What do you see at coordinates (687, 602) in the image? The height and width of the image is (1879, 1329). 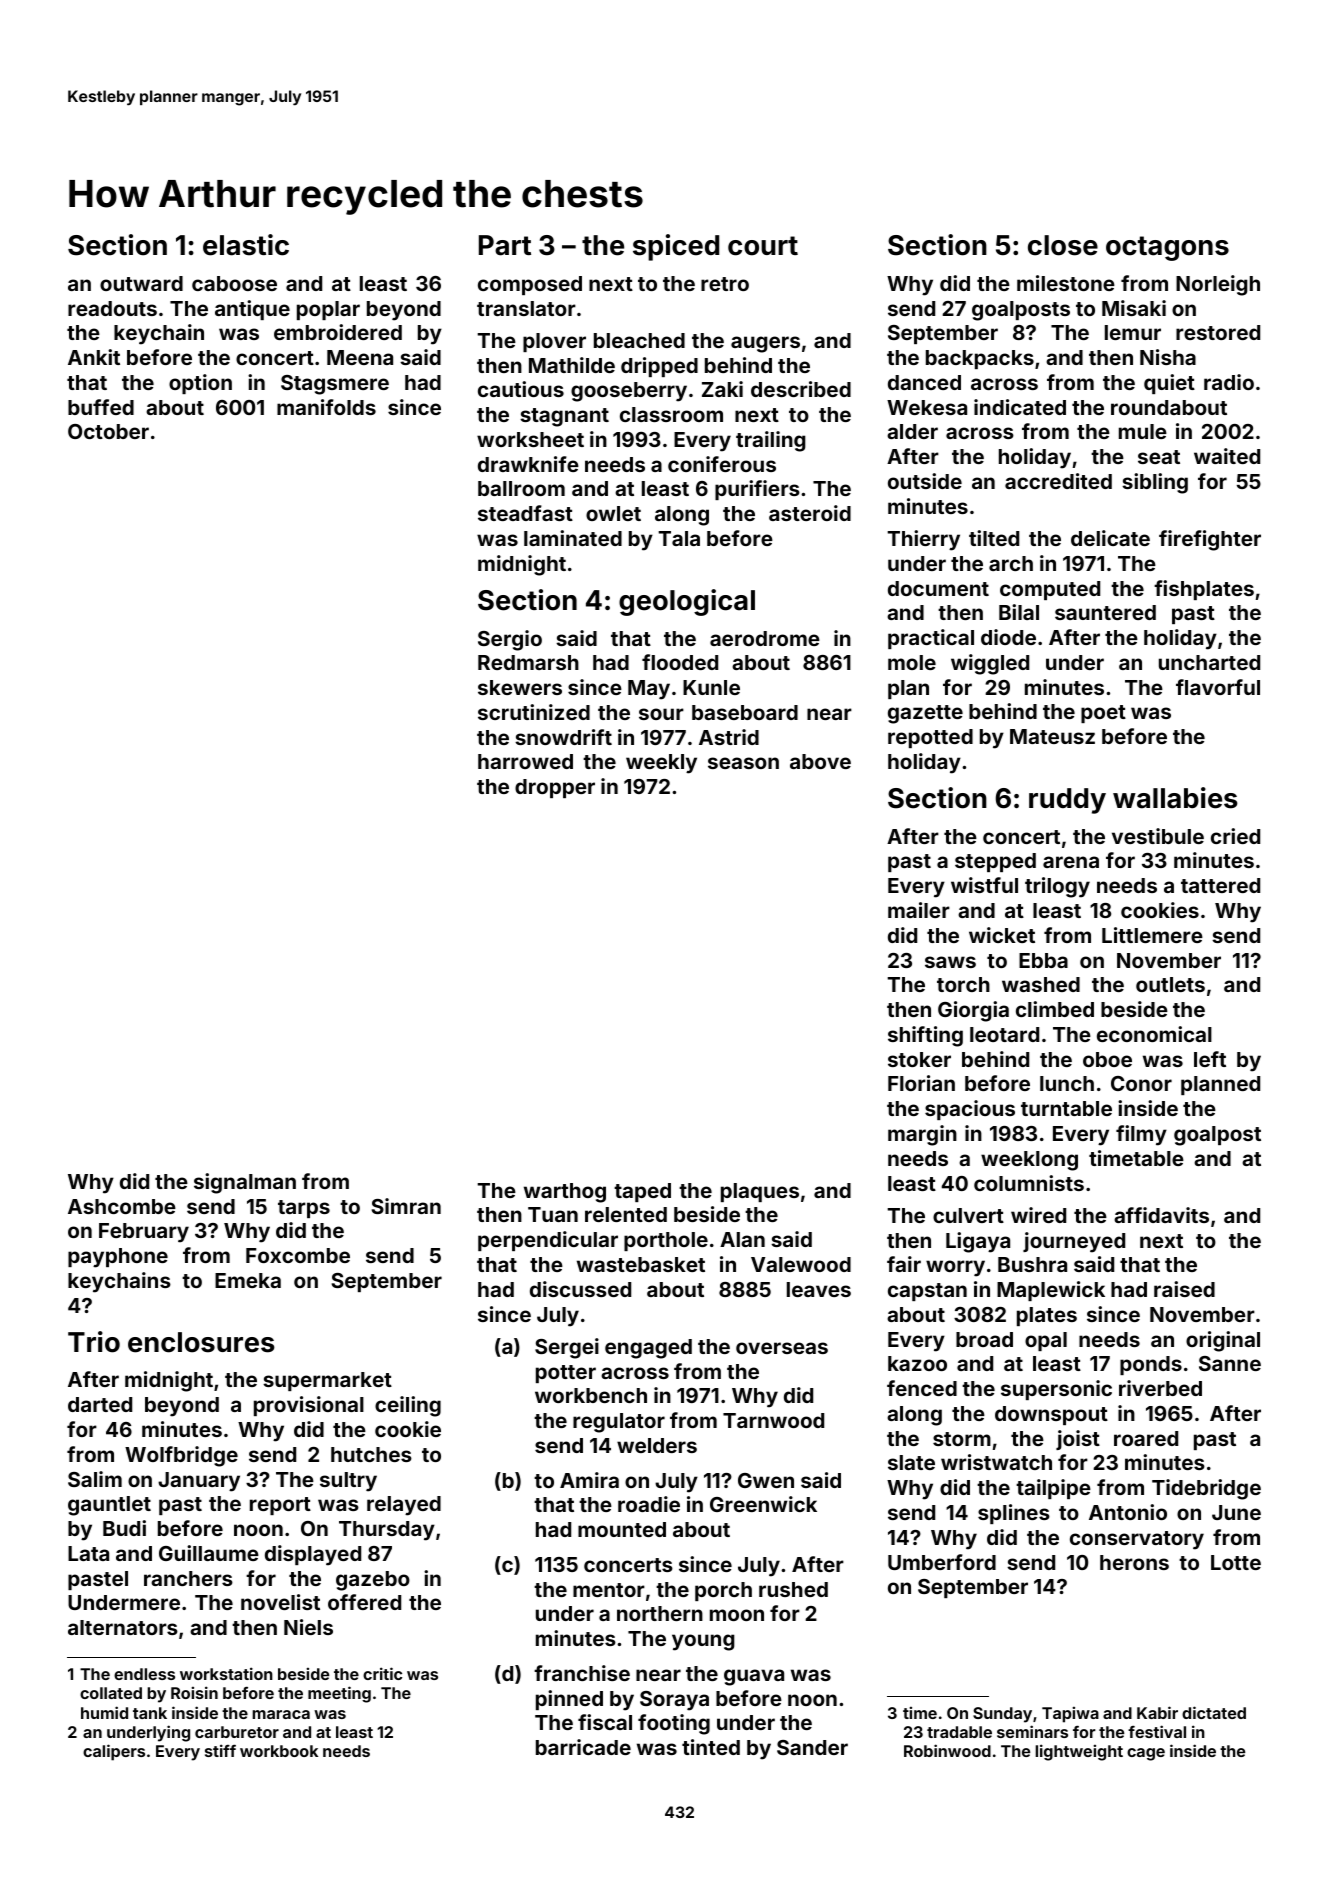 I see `geological` at bounding box center [687, 602].
